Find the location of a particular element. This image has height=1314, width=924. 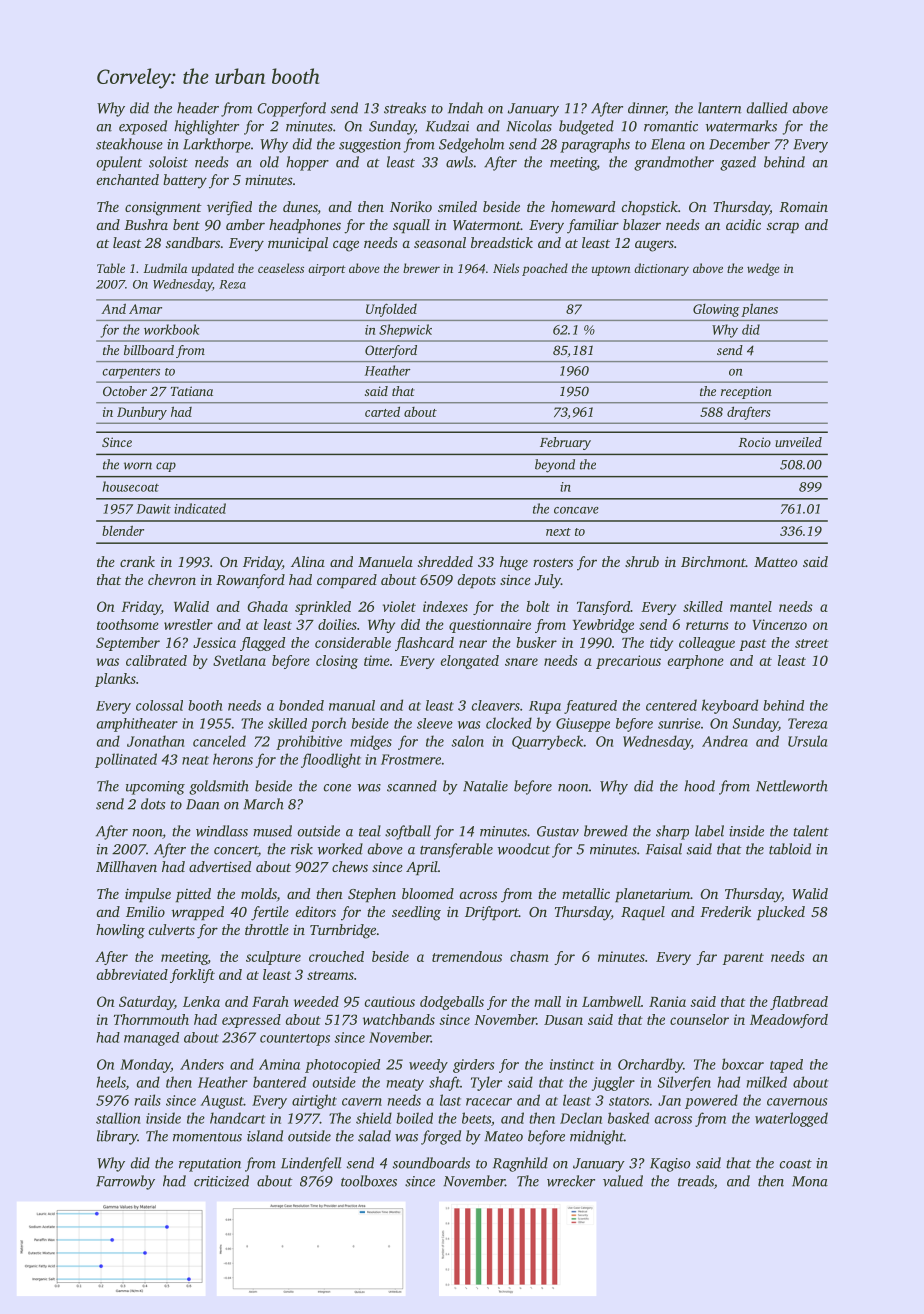

criticized is located at coordinates (221, 1181).
